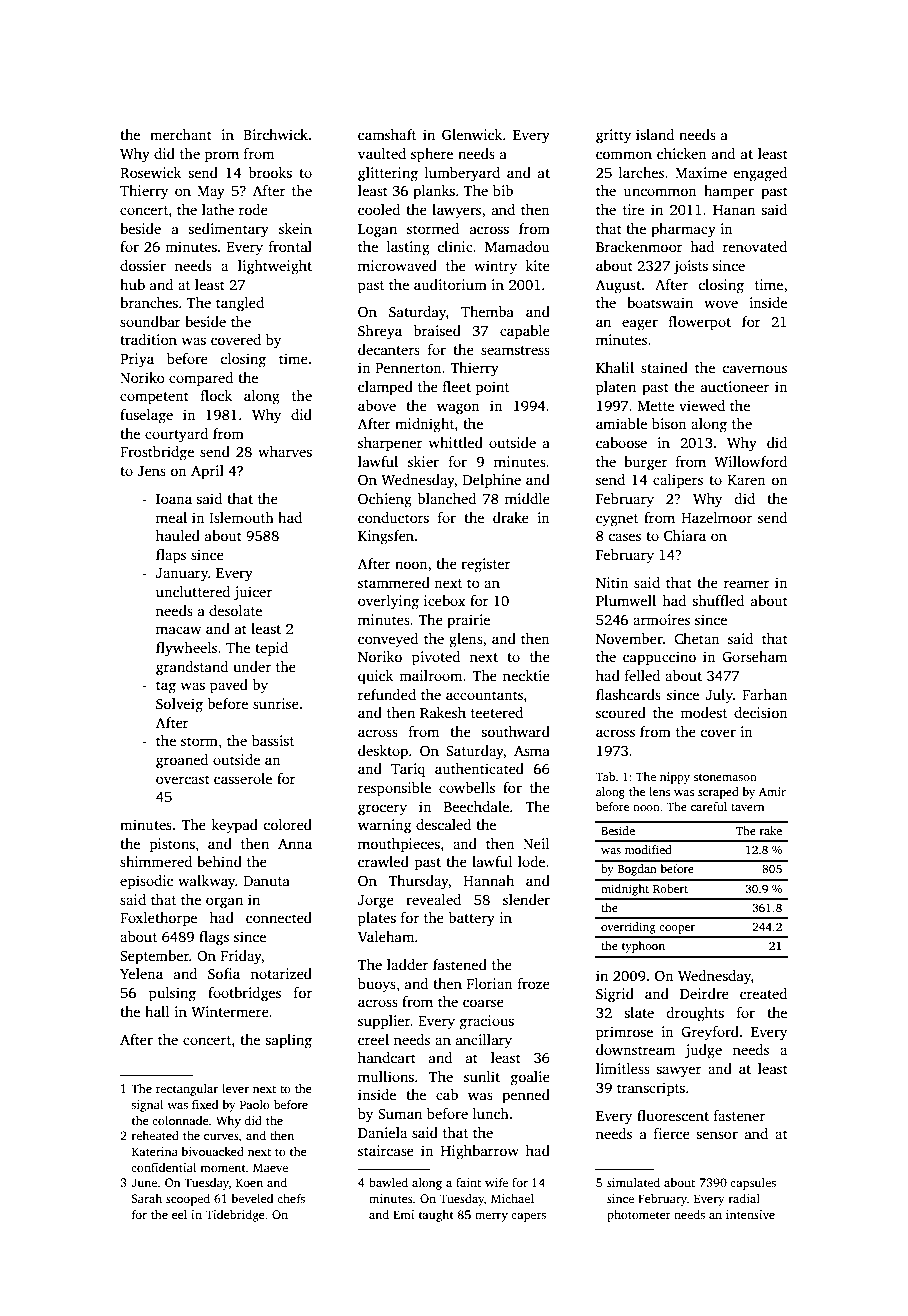 The height and width of the screenshot is (1316, 908). I want to click on Emi, so click(403, 1214).
